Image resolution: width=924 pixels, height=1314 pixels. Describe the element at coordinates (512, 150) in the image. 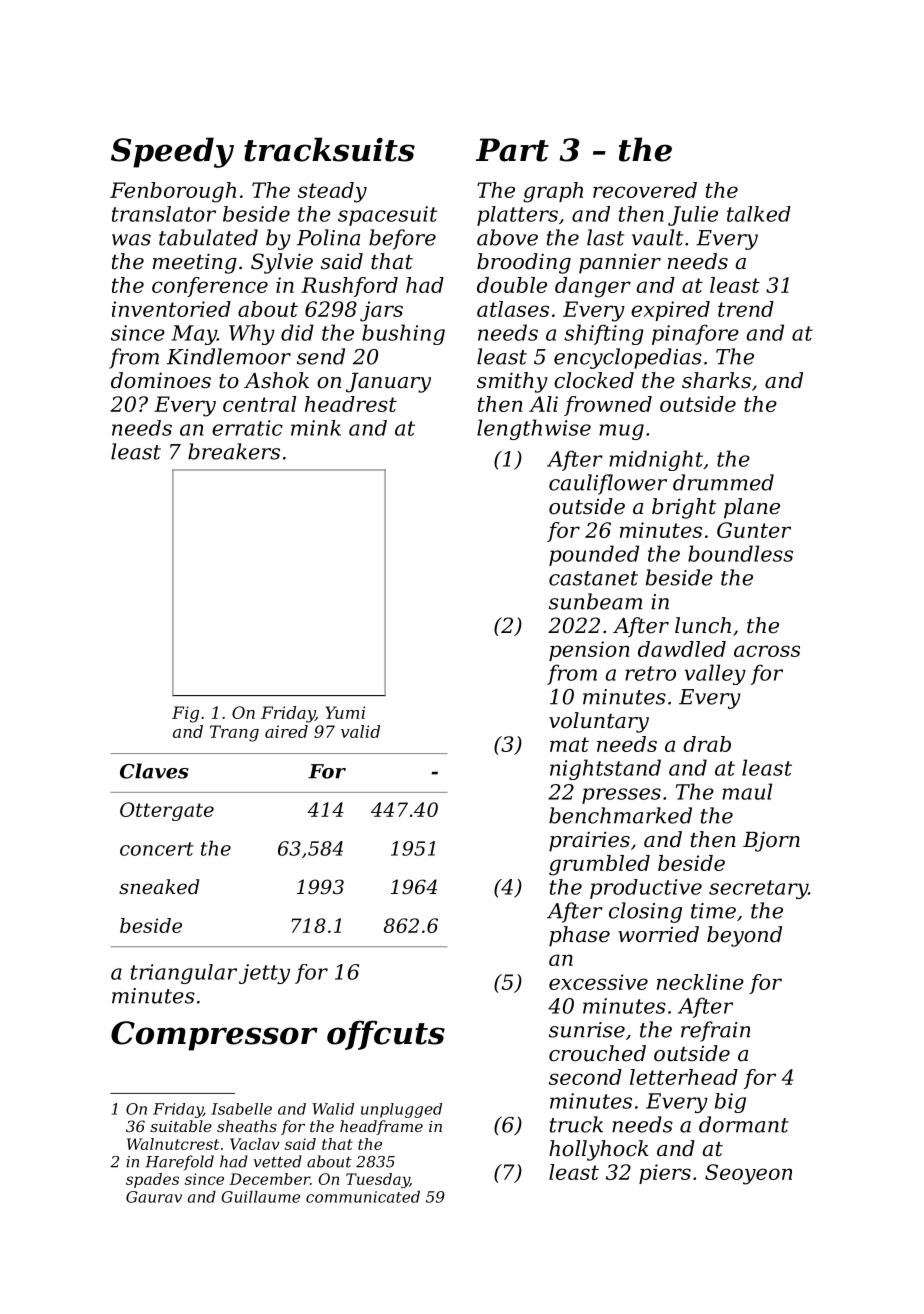

I see `Part` at that location.
